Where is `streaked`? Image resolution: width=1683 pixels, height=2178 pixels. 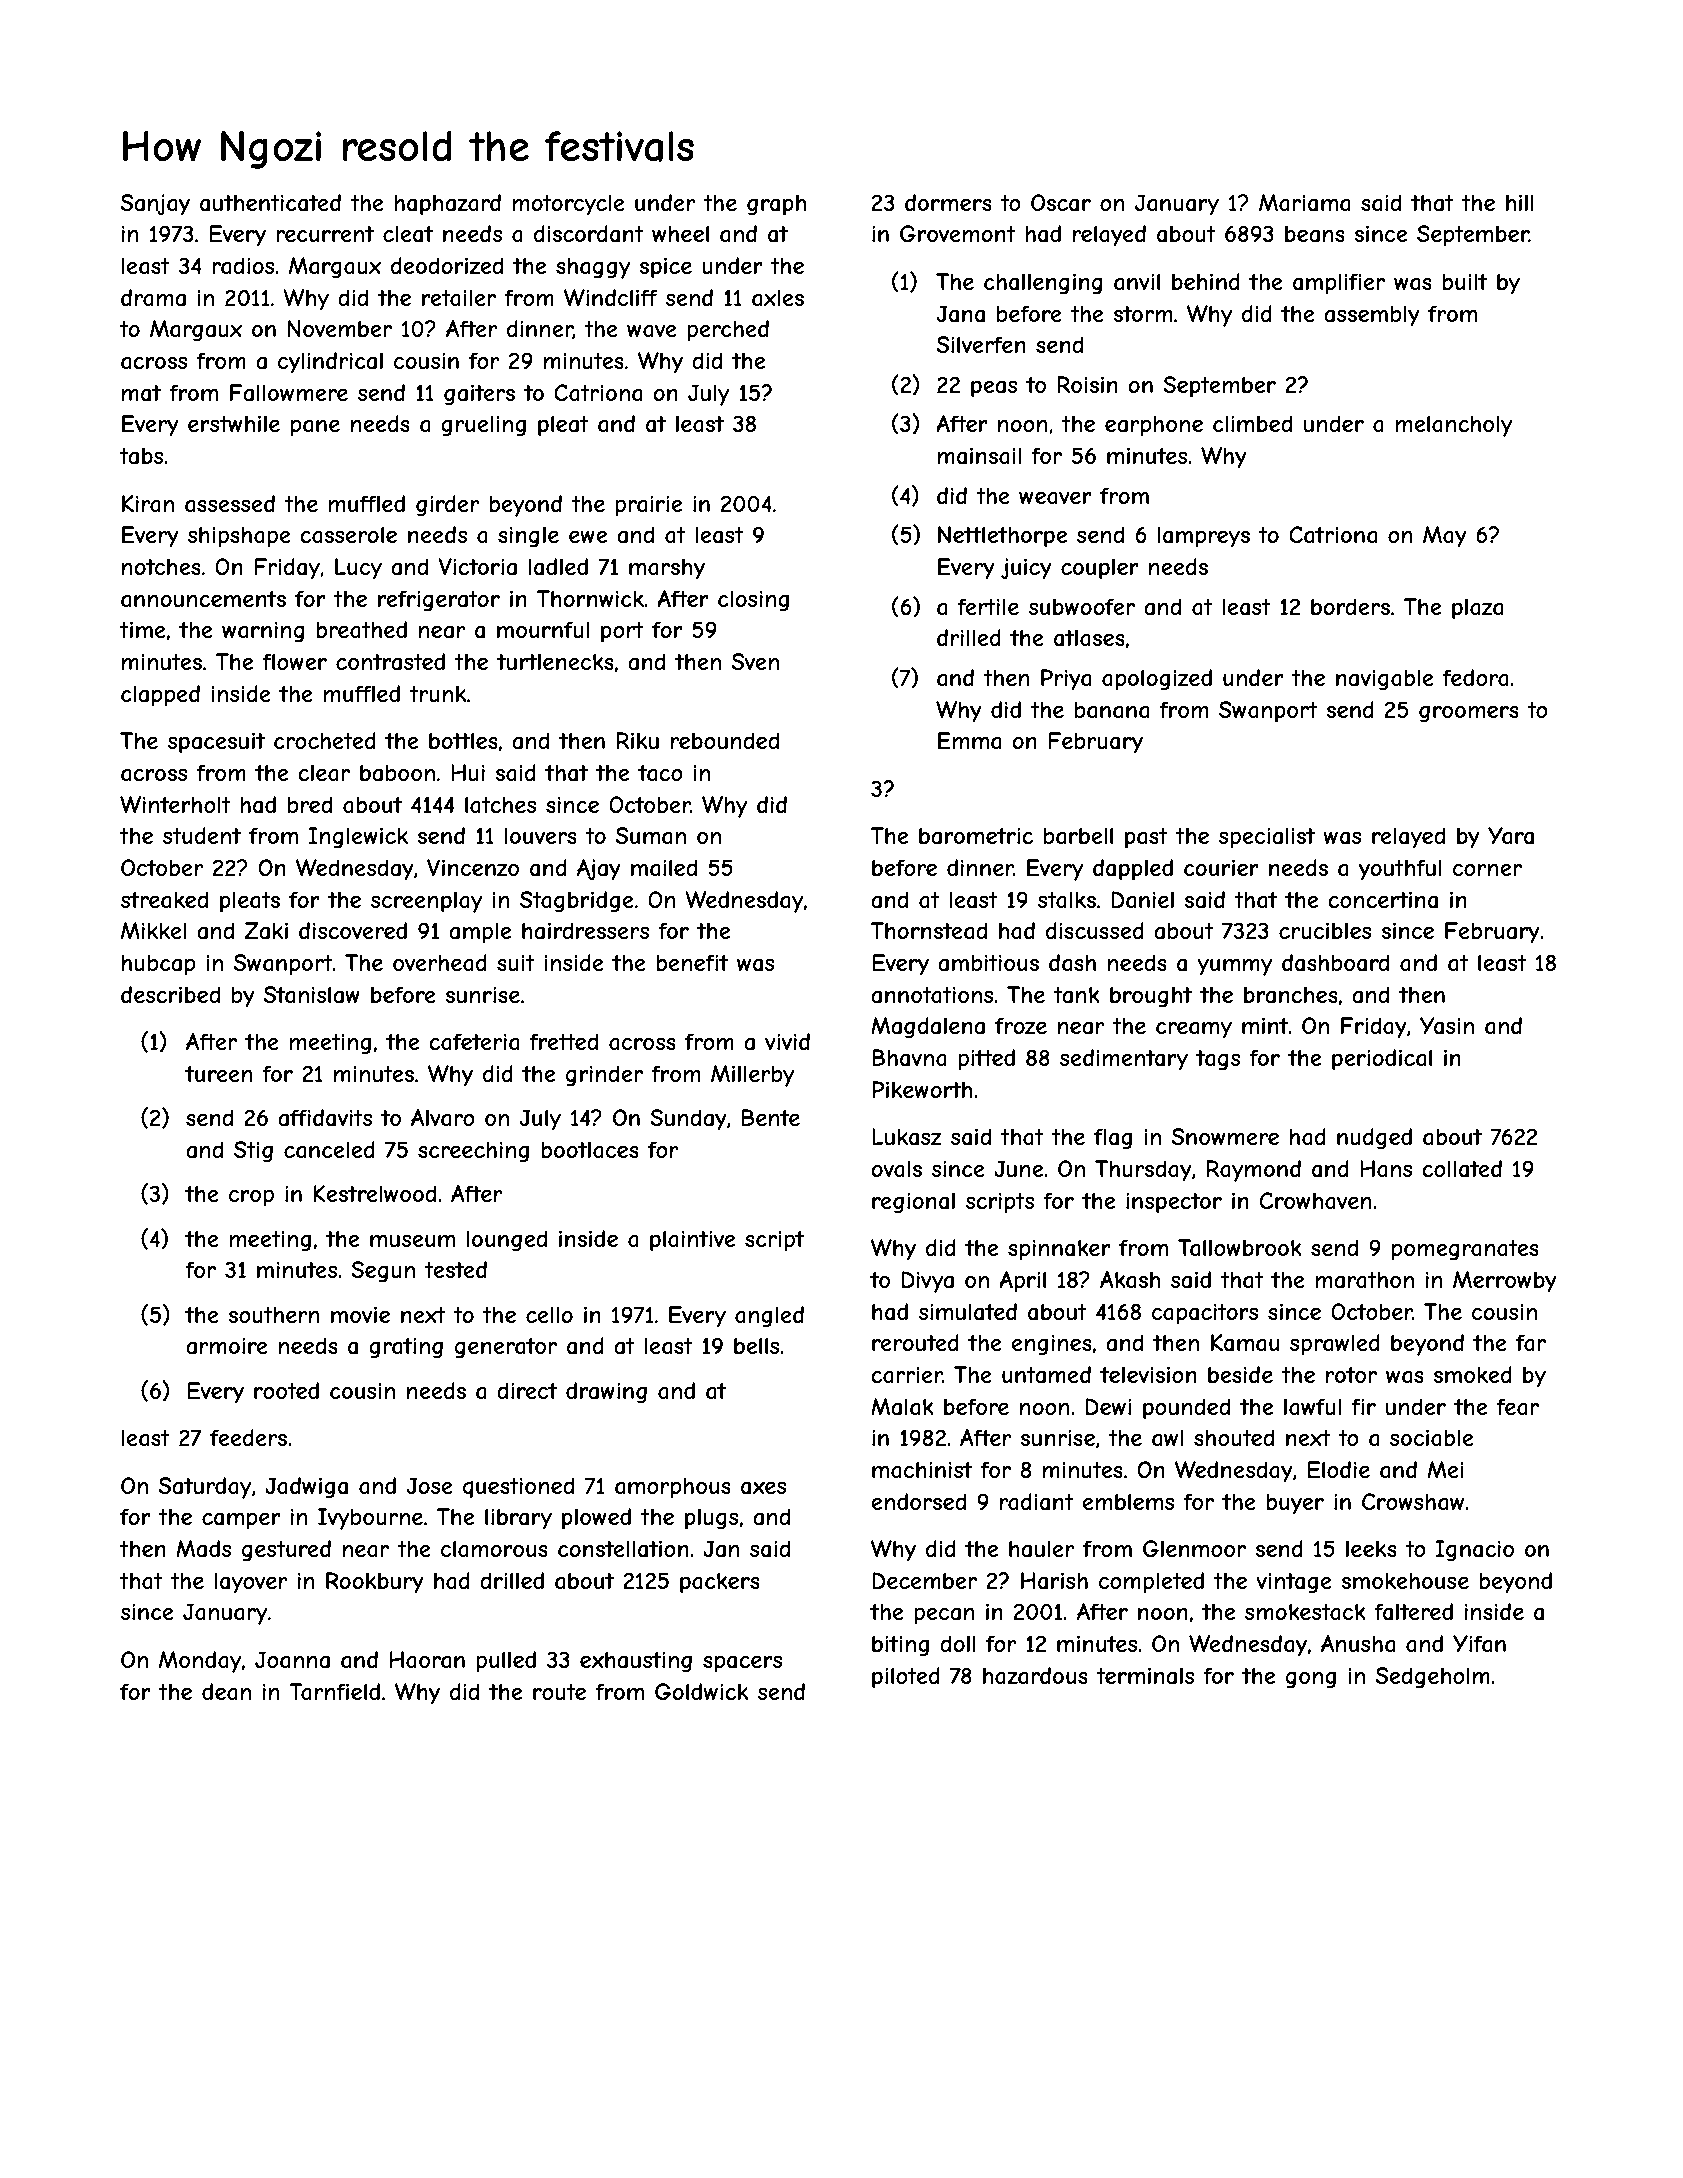 streaked is located at coordinates (164, 900).
